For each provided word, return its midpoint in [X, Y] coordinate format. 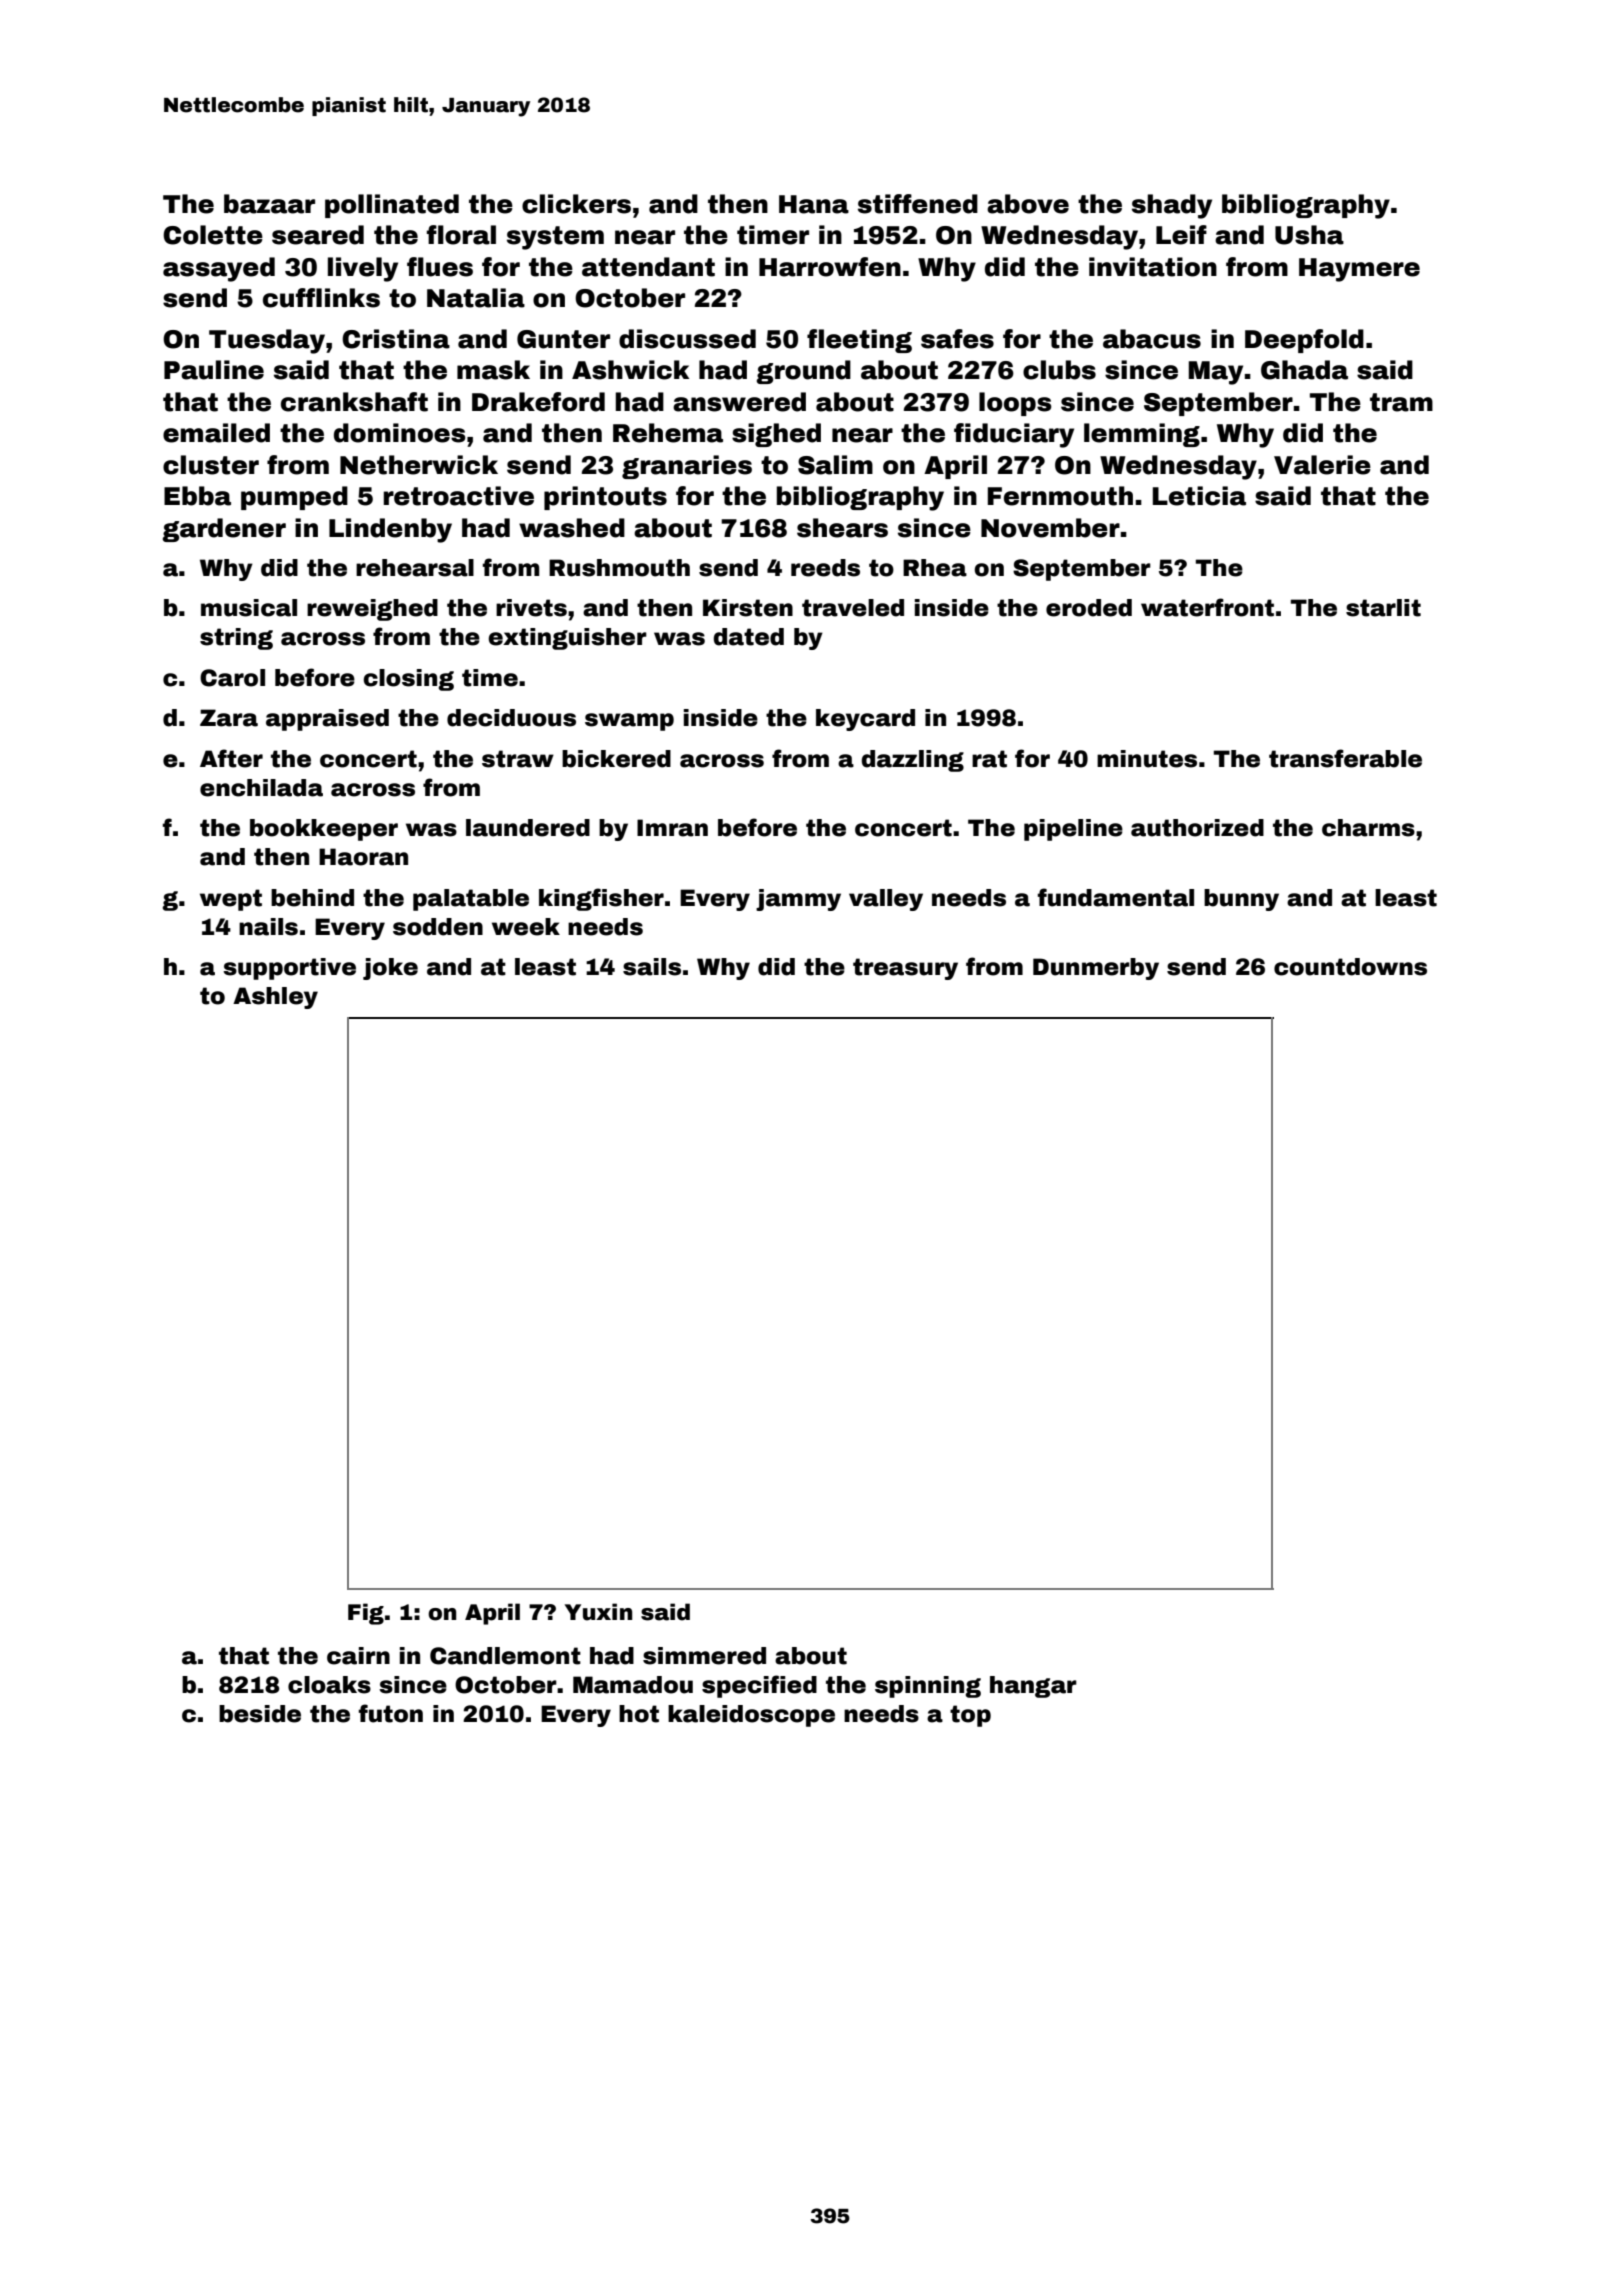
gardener [224, 530]
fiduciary [1014, 435]
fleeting [859, 341]
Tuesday [267, 341]
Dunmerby [1096, 969]
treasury [905, 969]
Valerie [1322, 465]
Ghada [1304, 370]
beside [260, 1714]
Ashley [275, 998]
